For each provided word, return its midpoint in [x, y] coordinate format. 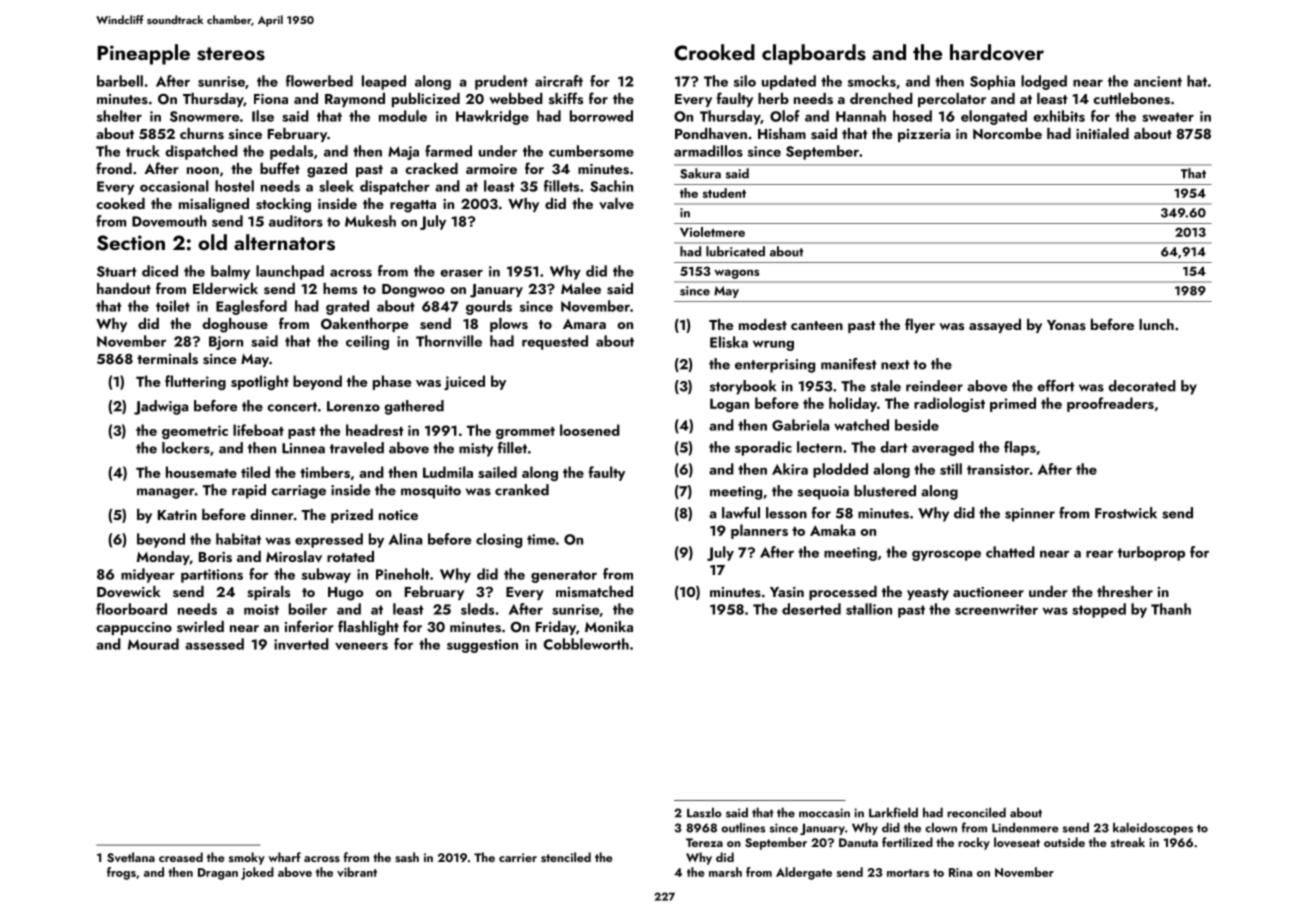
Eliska [729, 342]
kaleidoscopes [1153, 828]
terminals [167, 359]
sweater [1168, 117]
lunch [1156, 324]
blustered [885, 491]
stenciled [566, 857]
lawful [741, 513]
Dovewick [129, 592]
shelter [119, 116]
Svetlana [131, 857]
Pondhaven [711, 134]
